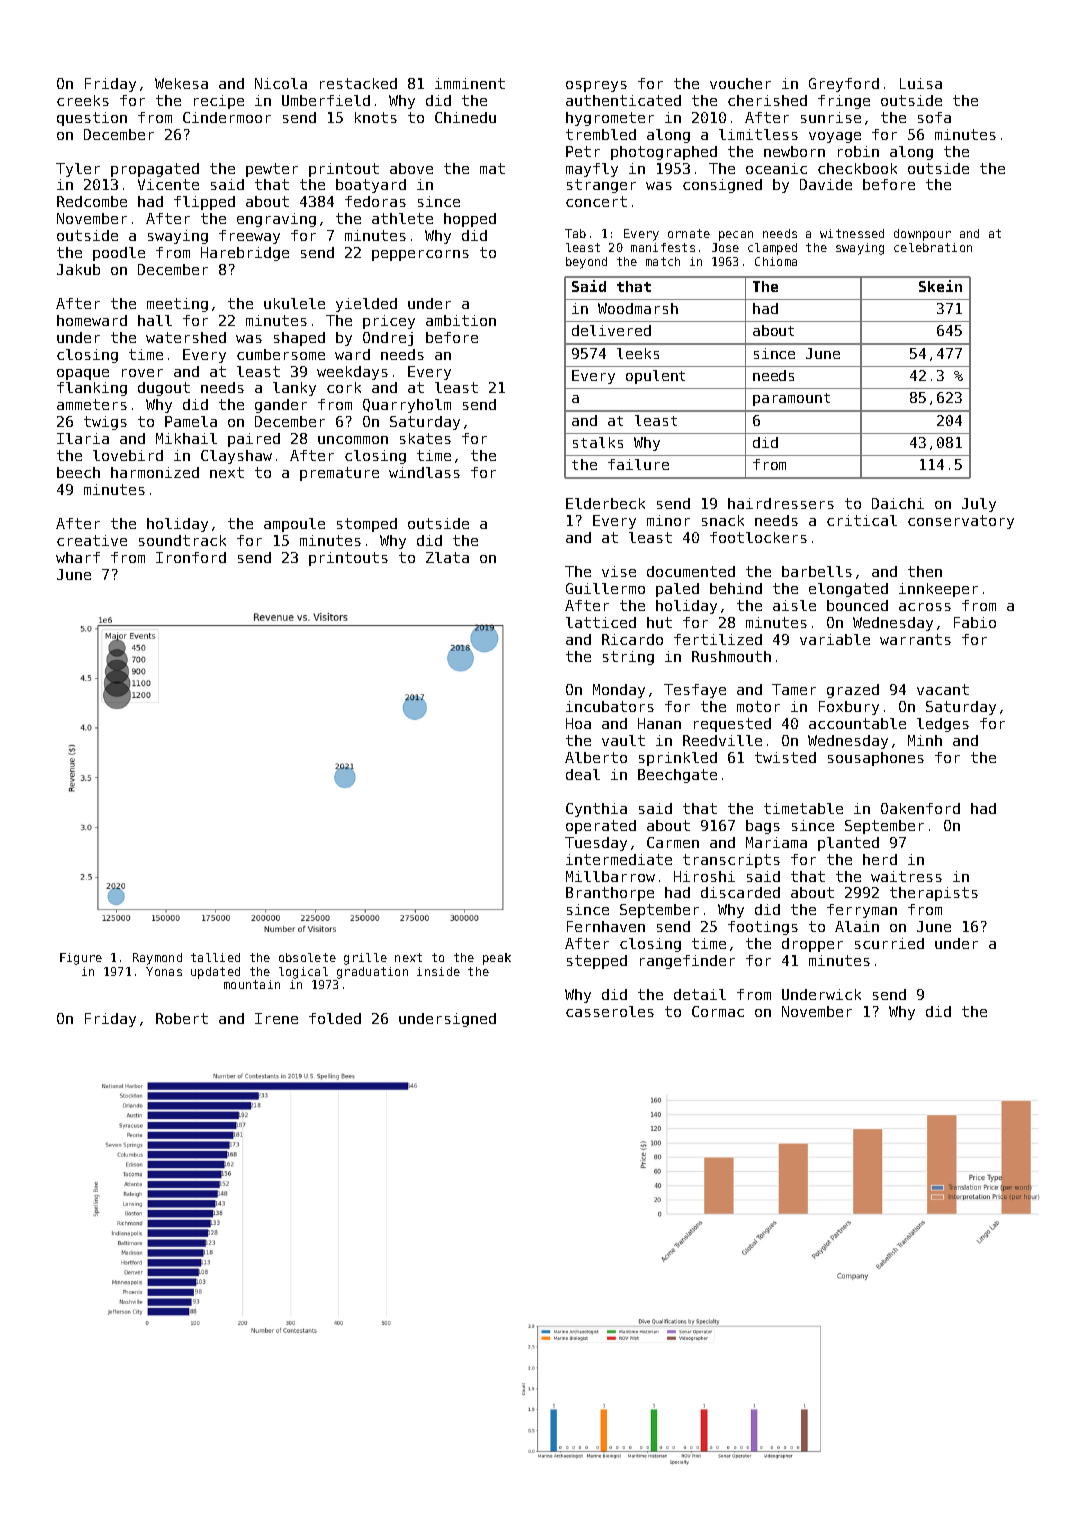 Image resolution: width=1080 pixels, height=1528 pixels. What do you see at coordinates (191, 557) in the screenshot?
I see `Ironford` at bounding box center [191, 557].
